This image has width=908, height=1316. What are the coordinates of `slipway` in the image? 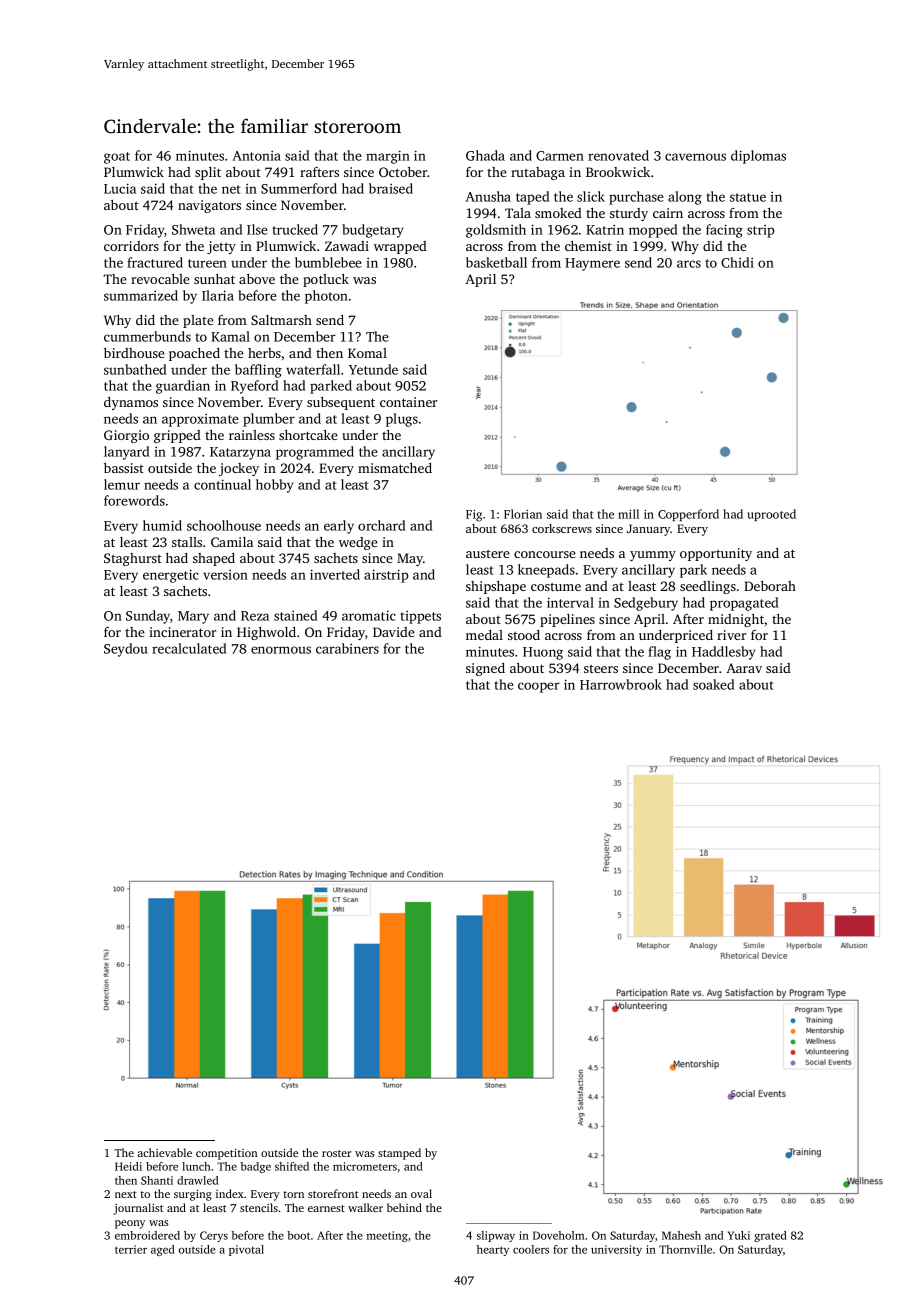 It's located at (496, 1236).
